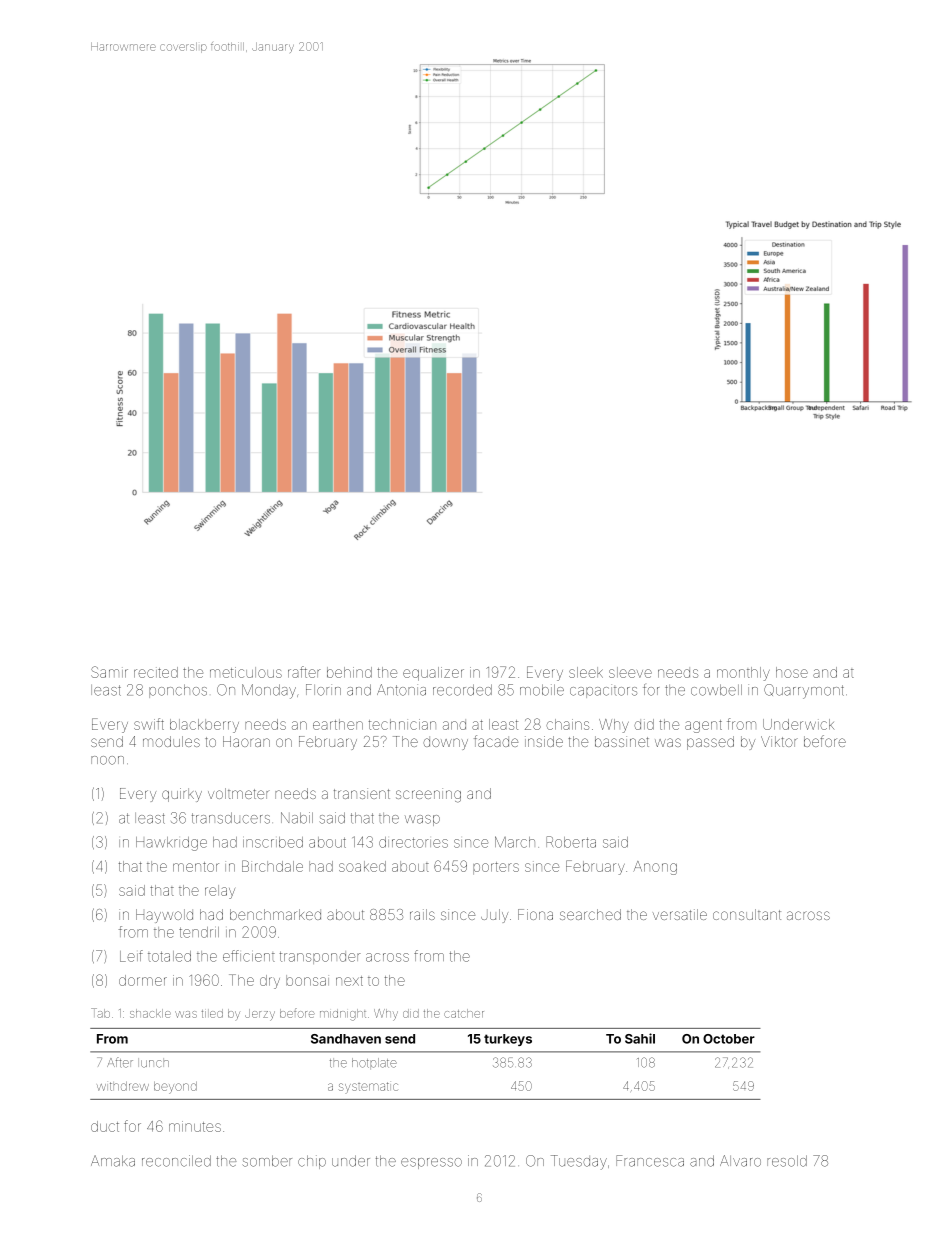  Describe the element at coordinates (804, 691) in the screenshot. I see `Quarrymont` at that location.
